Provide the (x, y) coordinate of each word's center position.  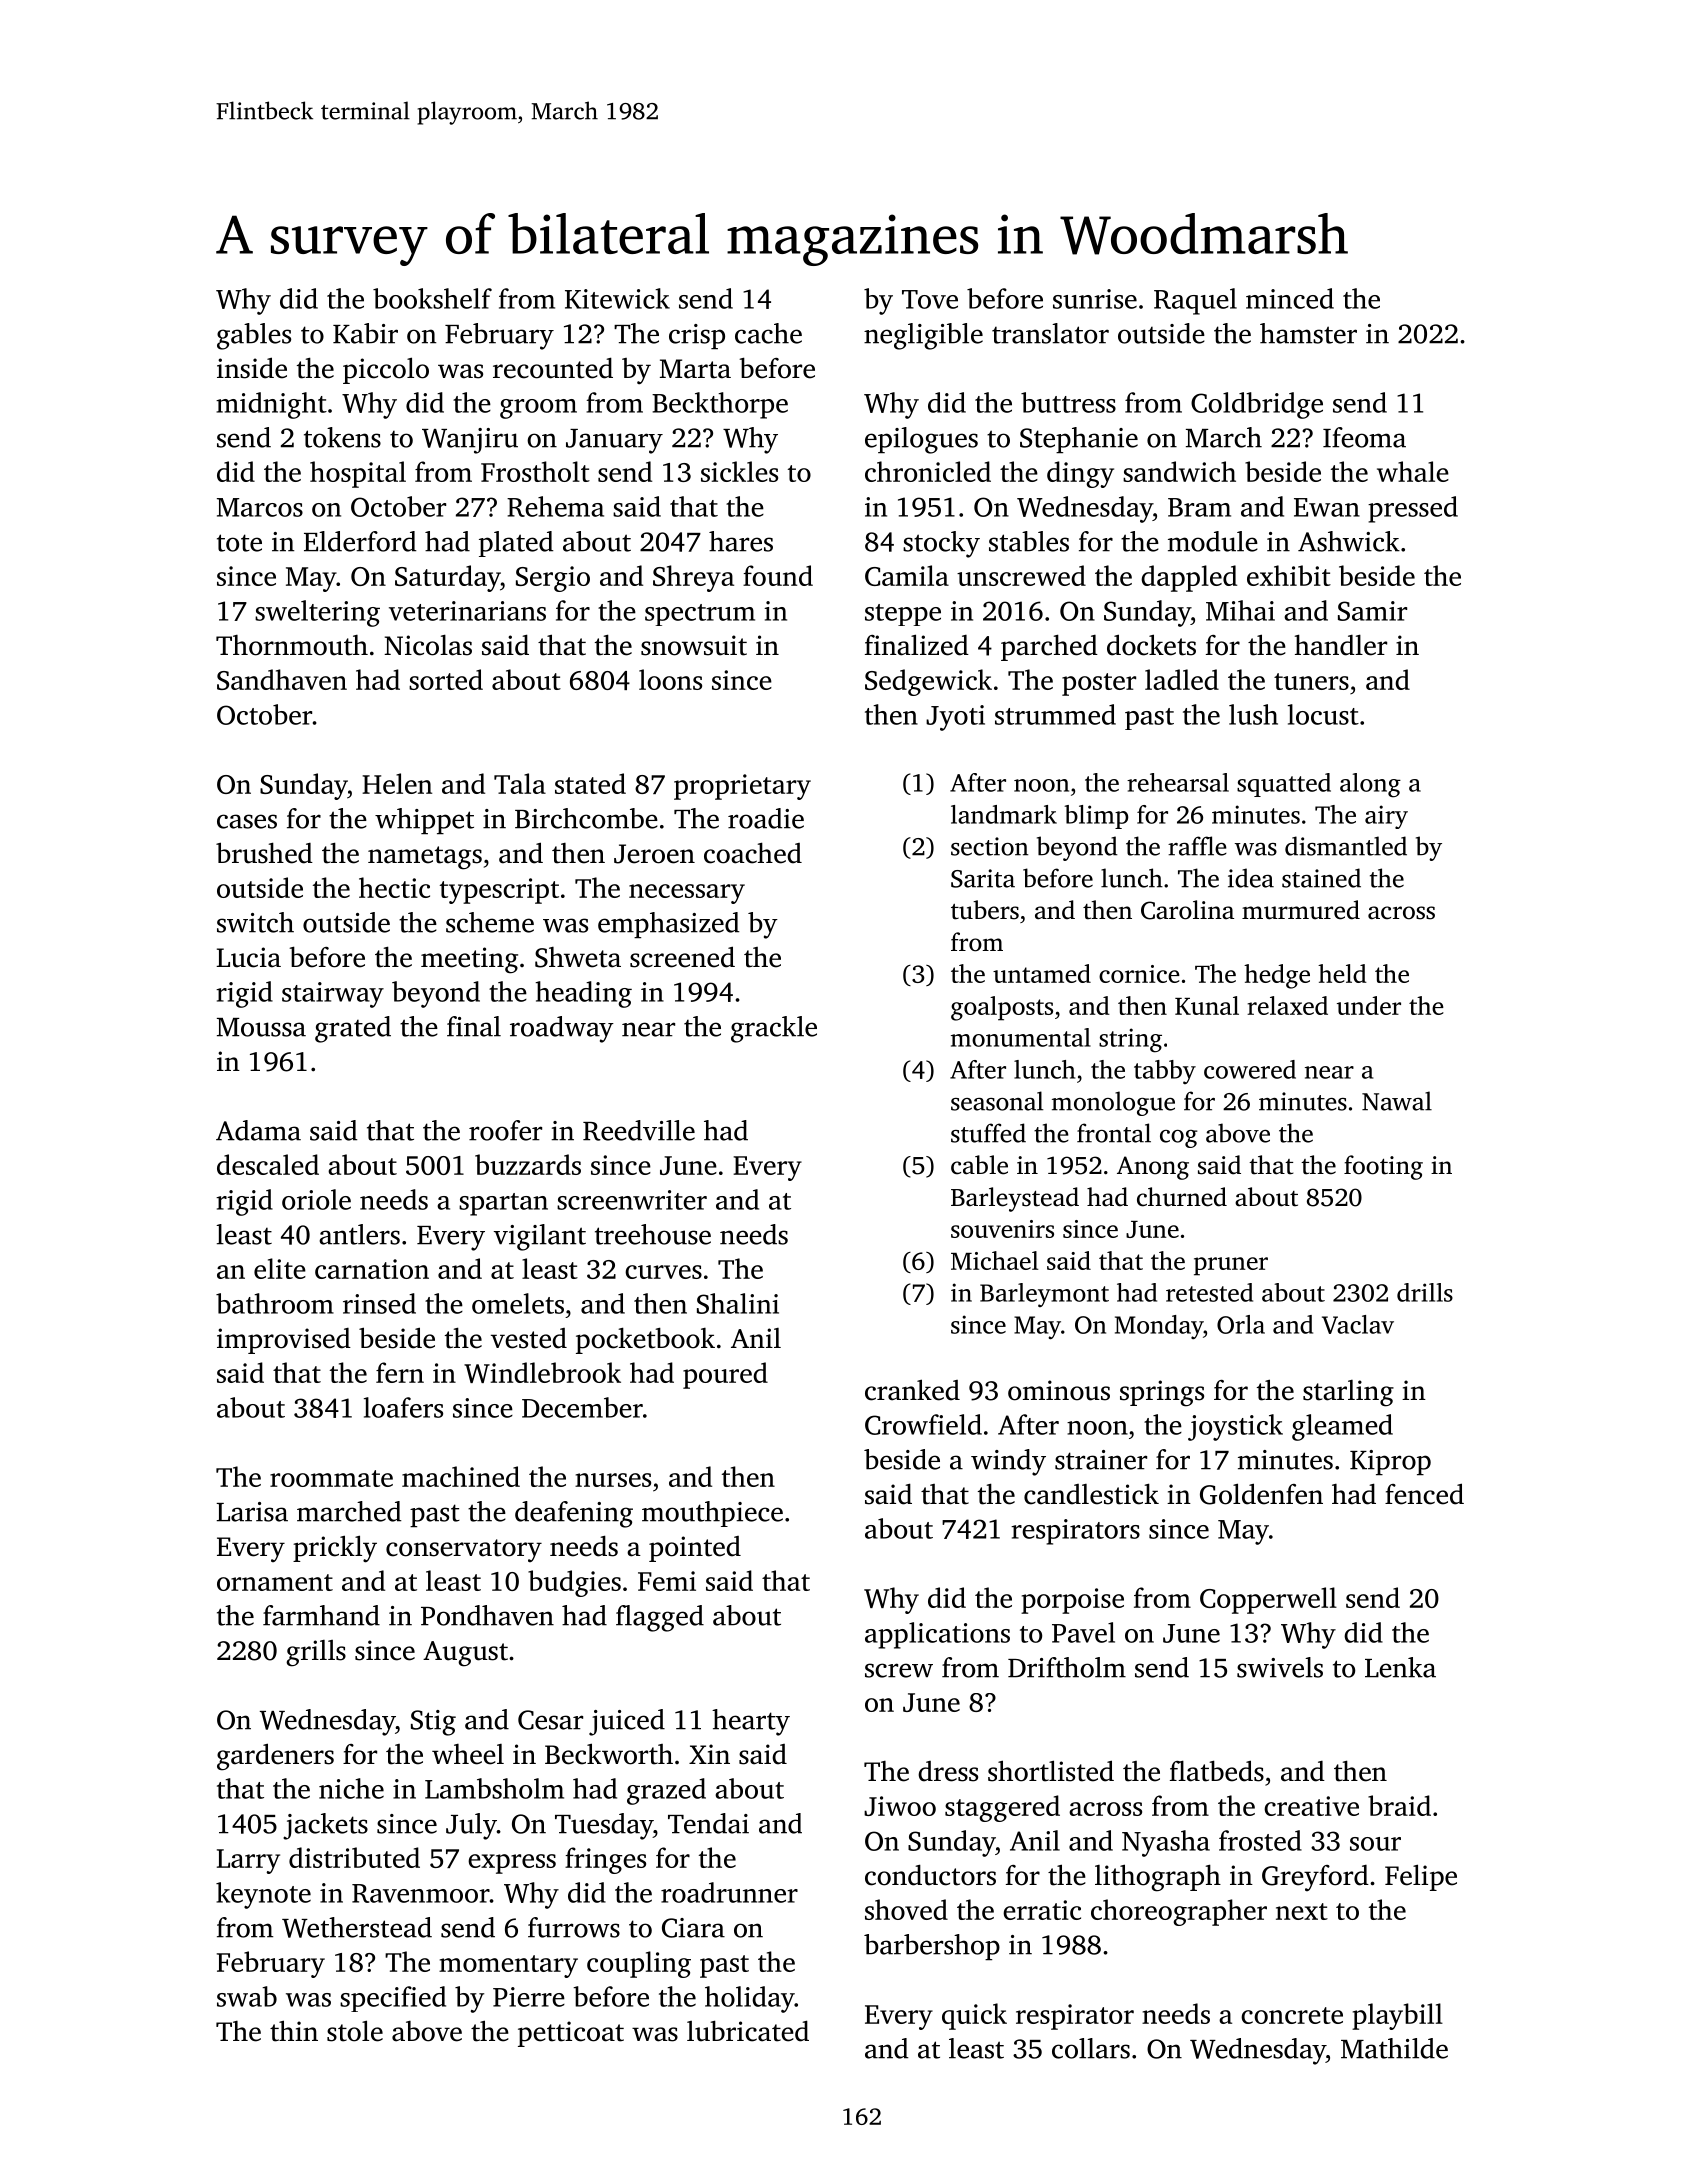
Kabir (365, 333)
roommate (331, 1478)
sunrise (1095, 299)
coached (753, 853)
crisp (697, 336)
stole (355, 2031)
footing (1383, 1167)
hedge (1277, 976)
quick (974, 2016)
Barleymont (1044, 1295)
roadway (562, 1029)
